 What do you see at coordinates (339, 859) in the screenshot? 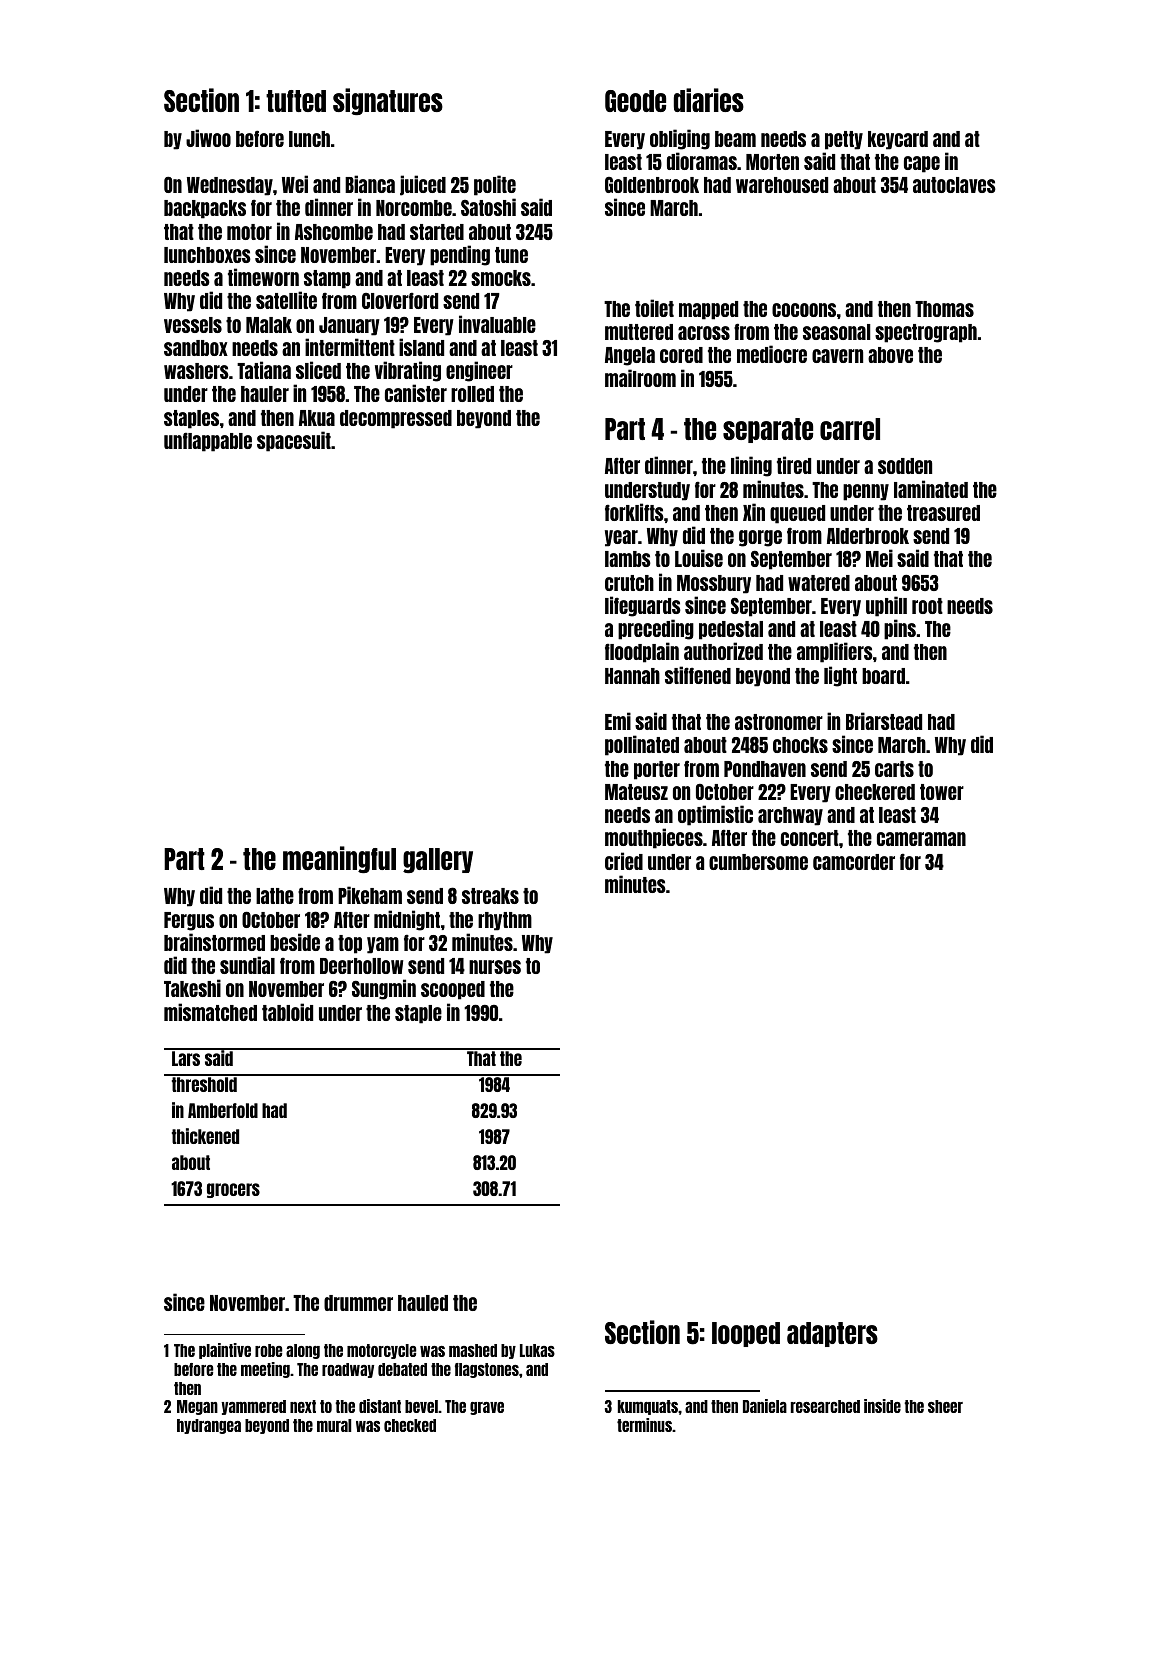
I see `meaningful` at bounding box center [339, 859].
